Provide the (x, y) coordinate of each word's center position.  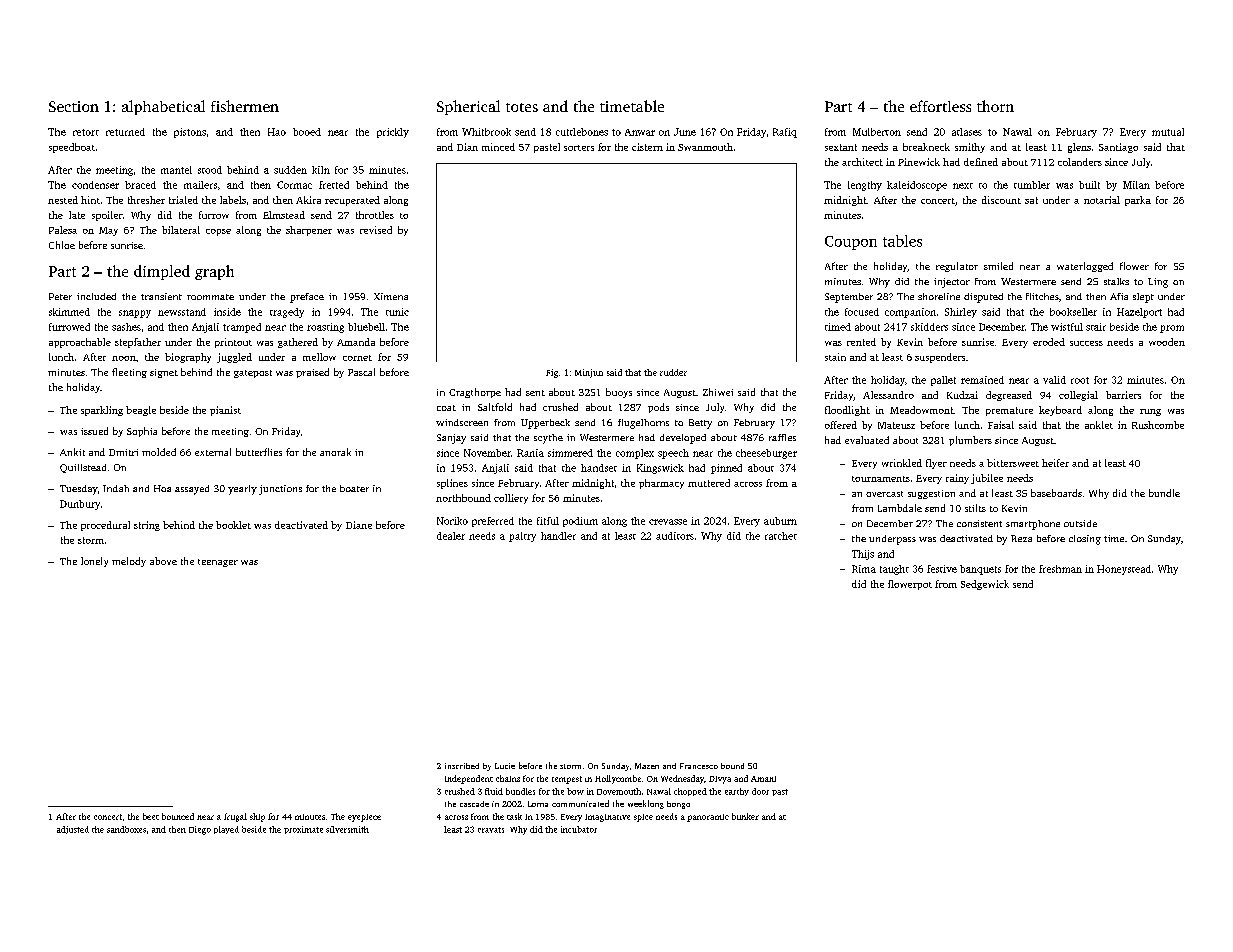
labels (233, 200)
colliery (511, 499)
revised (376, 230)
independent (469, 779)
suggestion (931, 494)
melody (129, 562)
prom (1172, 329)
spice (643, 818)
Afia (1119, 296)
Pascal (361, 372)
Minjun (589, 373)
